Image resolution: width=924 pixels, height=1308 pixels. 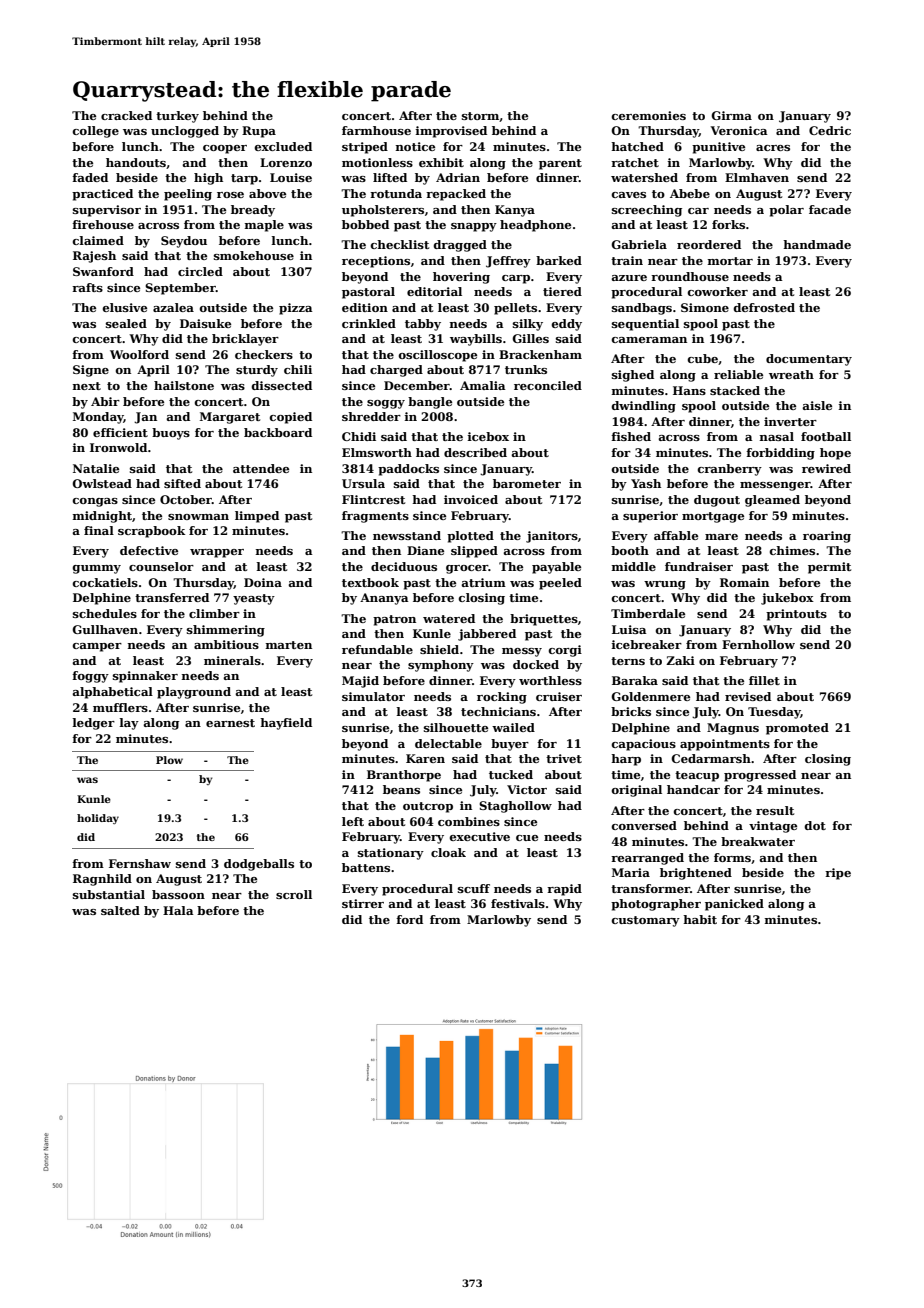 I want to click on Margaret, so click(x=230, y=418).
